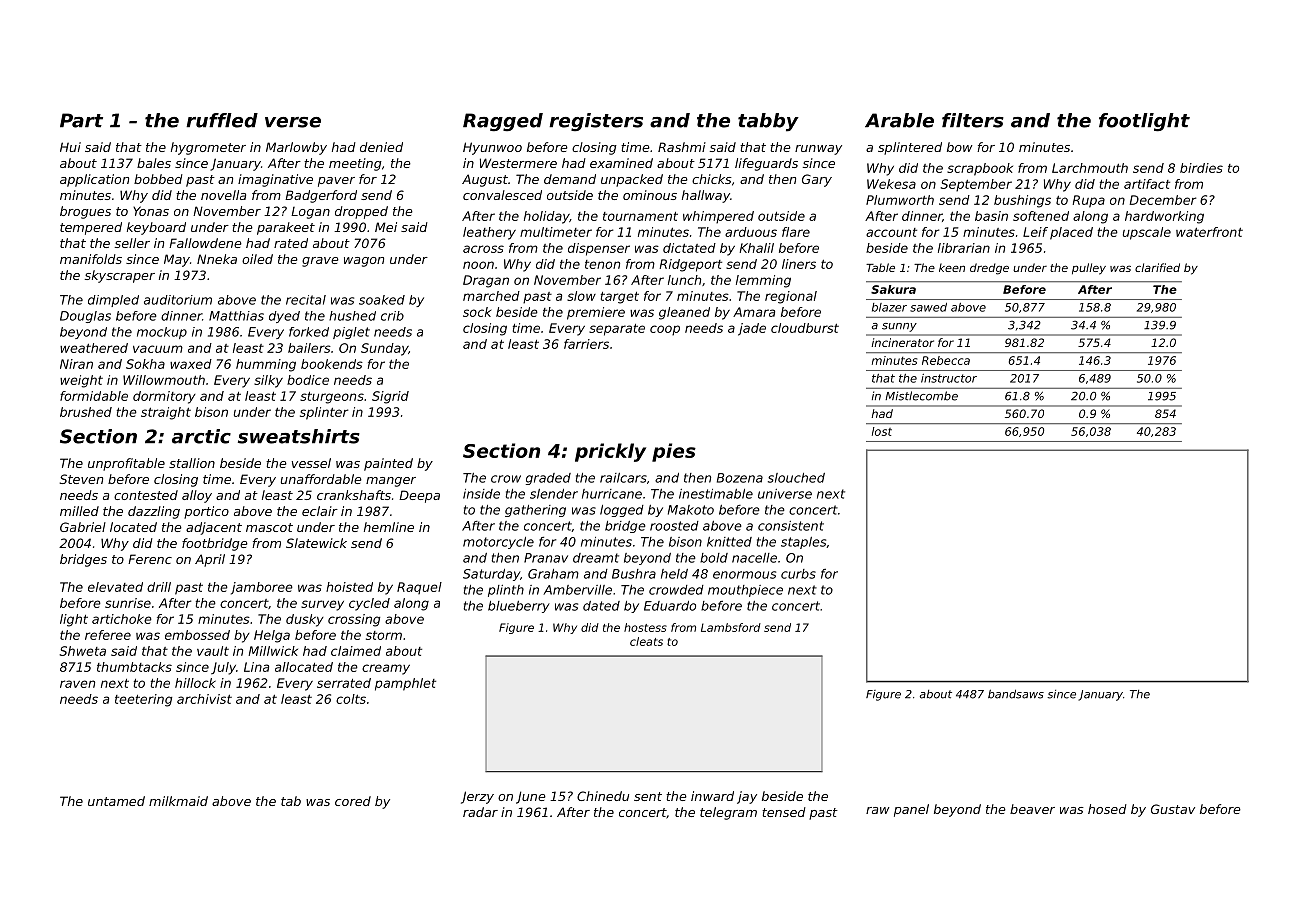 Image resolution: width=1308 pixels, height=924 pixels. Describe the element at coordinates (353, 801) in the document. I see `cored` at that location.
